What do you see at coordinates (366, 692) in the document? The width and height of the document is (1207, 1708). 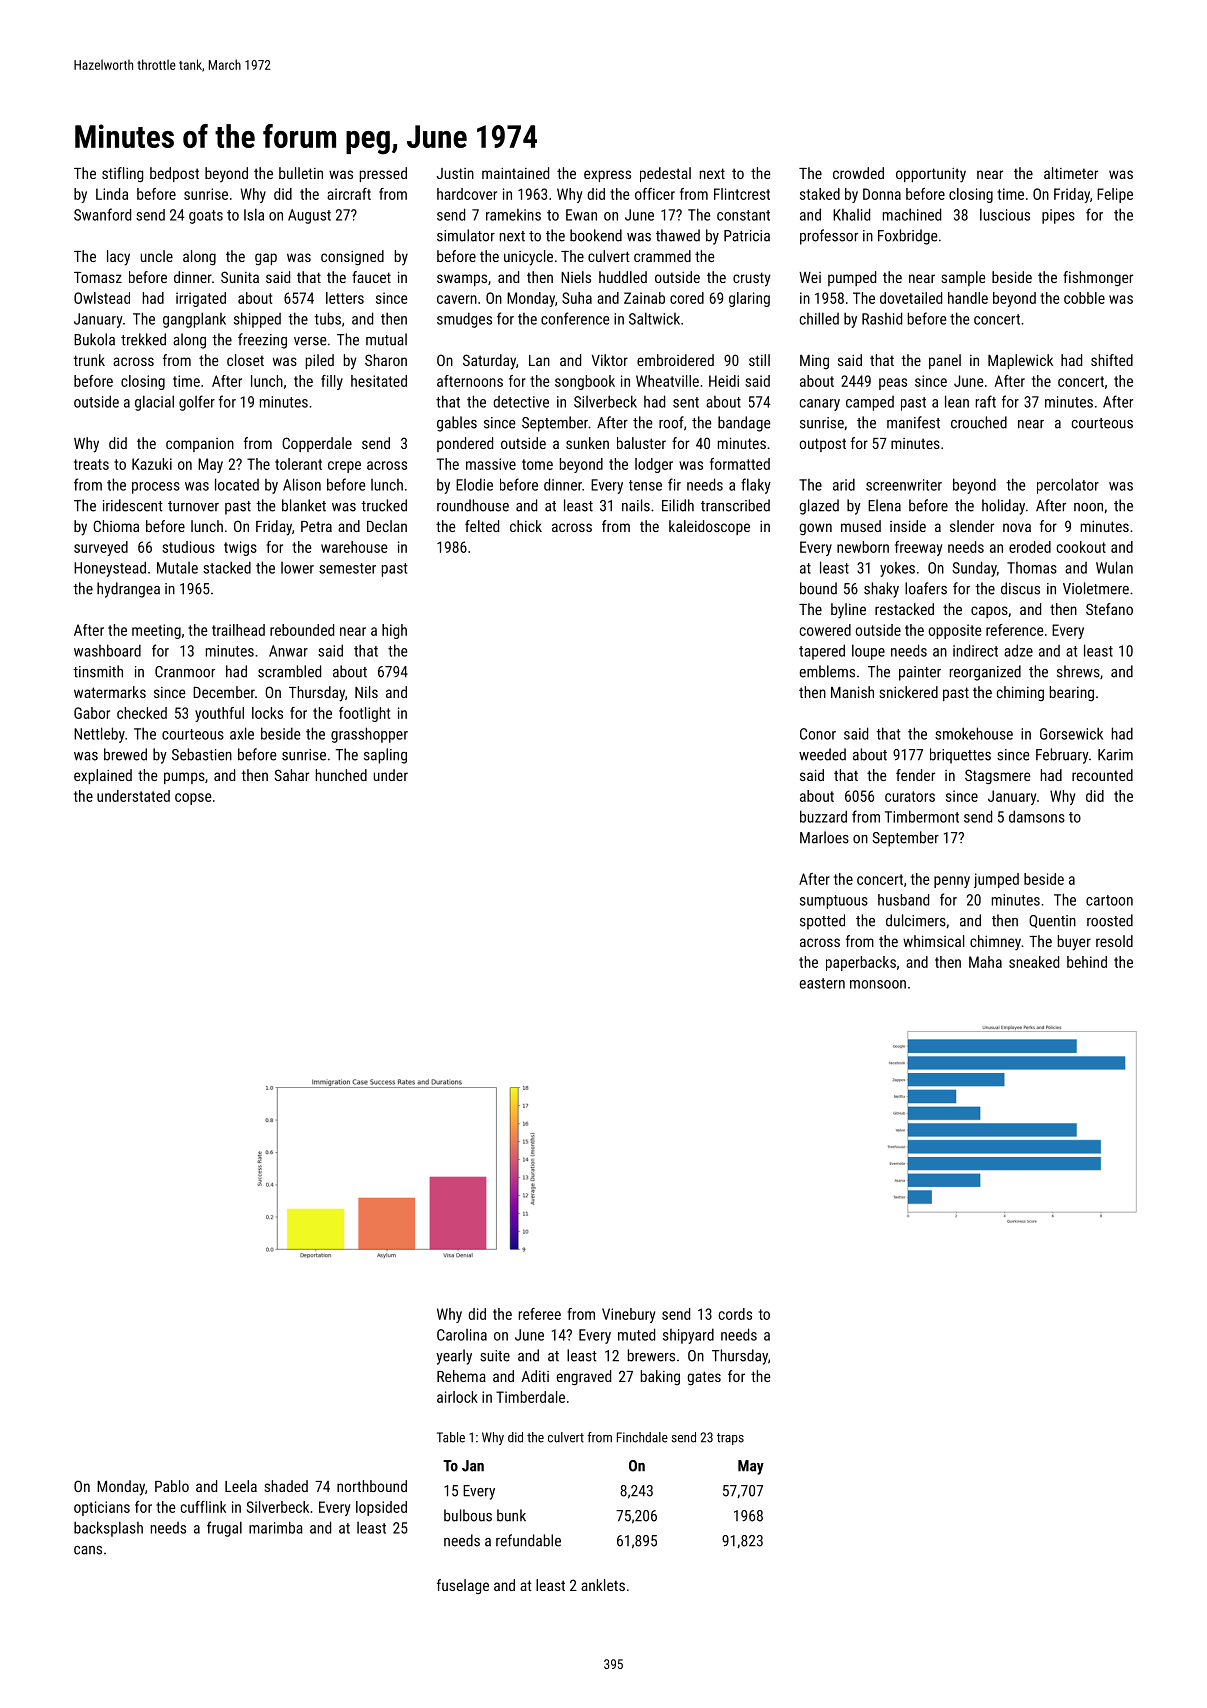 I see `Nils` at bounding box center [366, 692].
